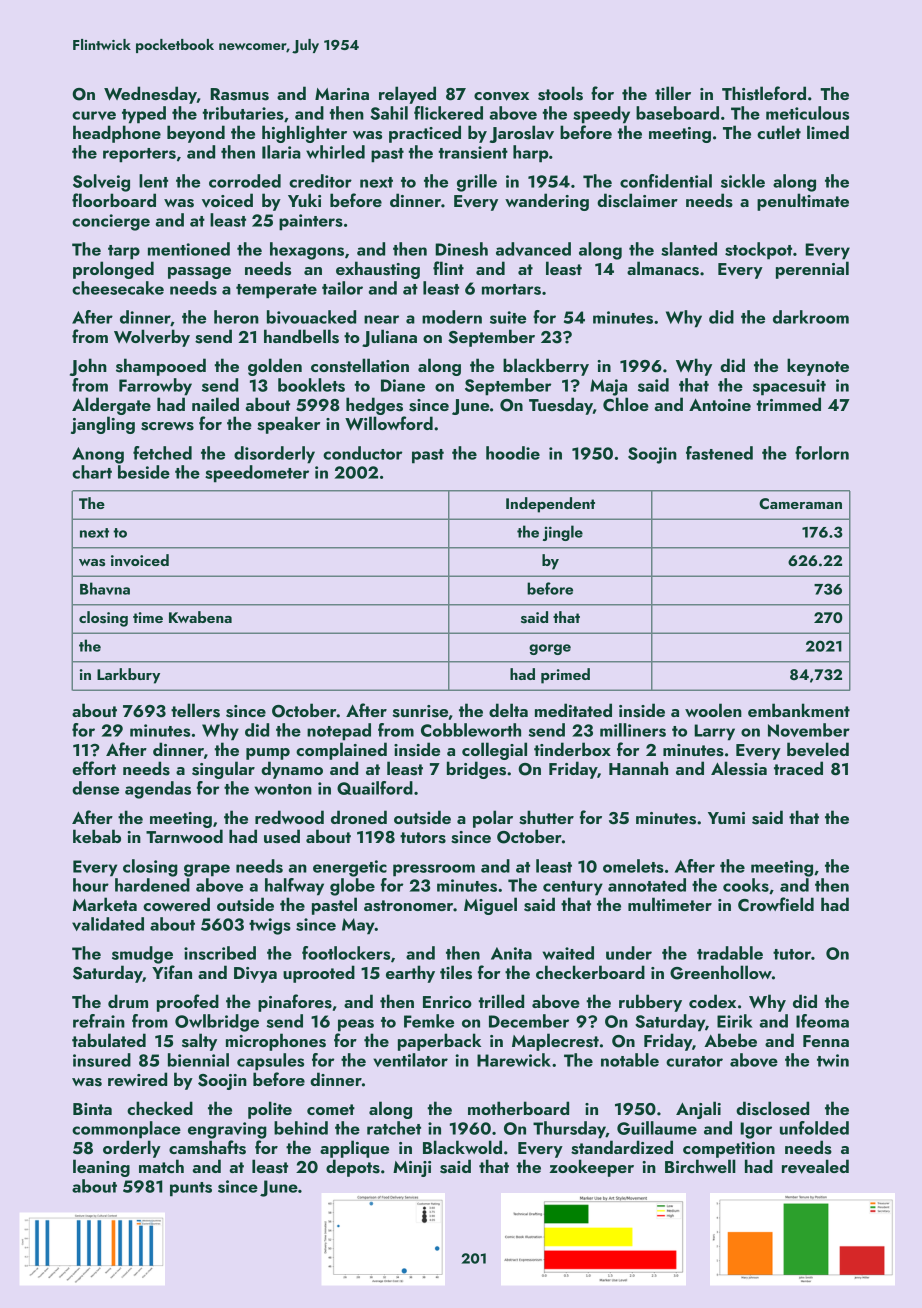 The width and height of the page is (922, 1308). I want to click on rubbery, so click(650, 1003).
